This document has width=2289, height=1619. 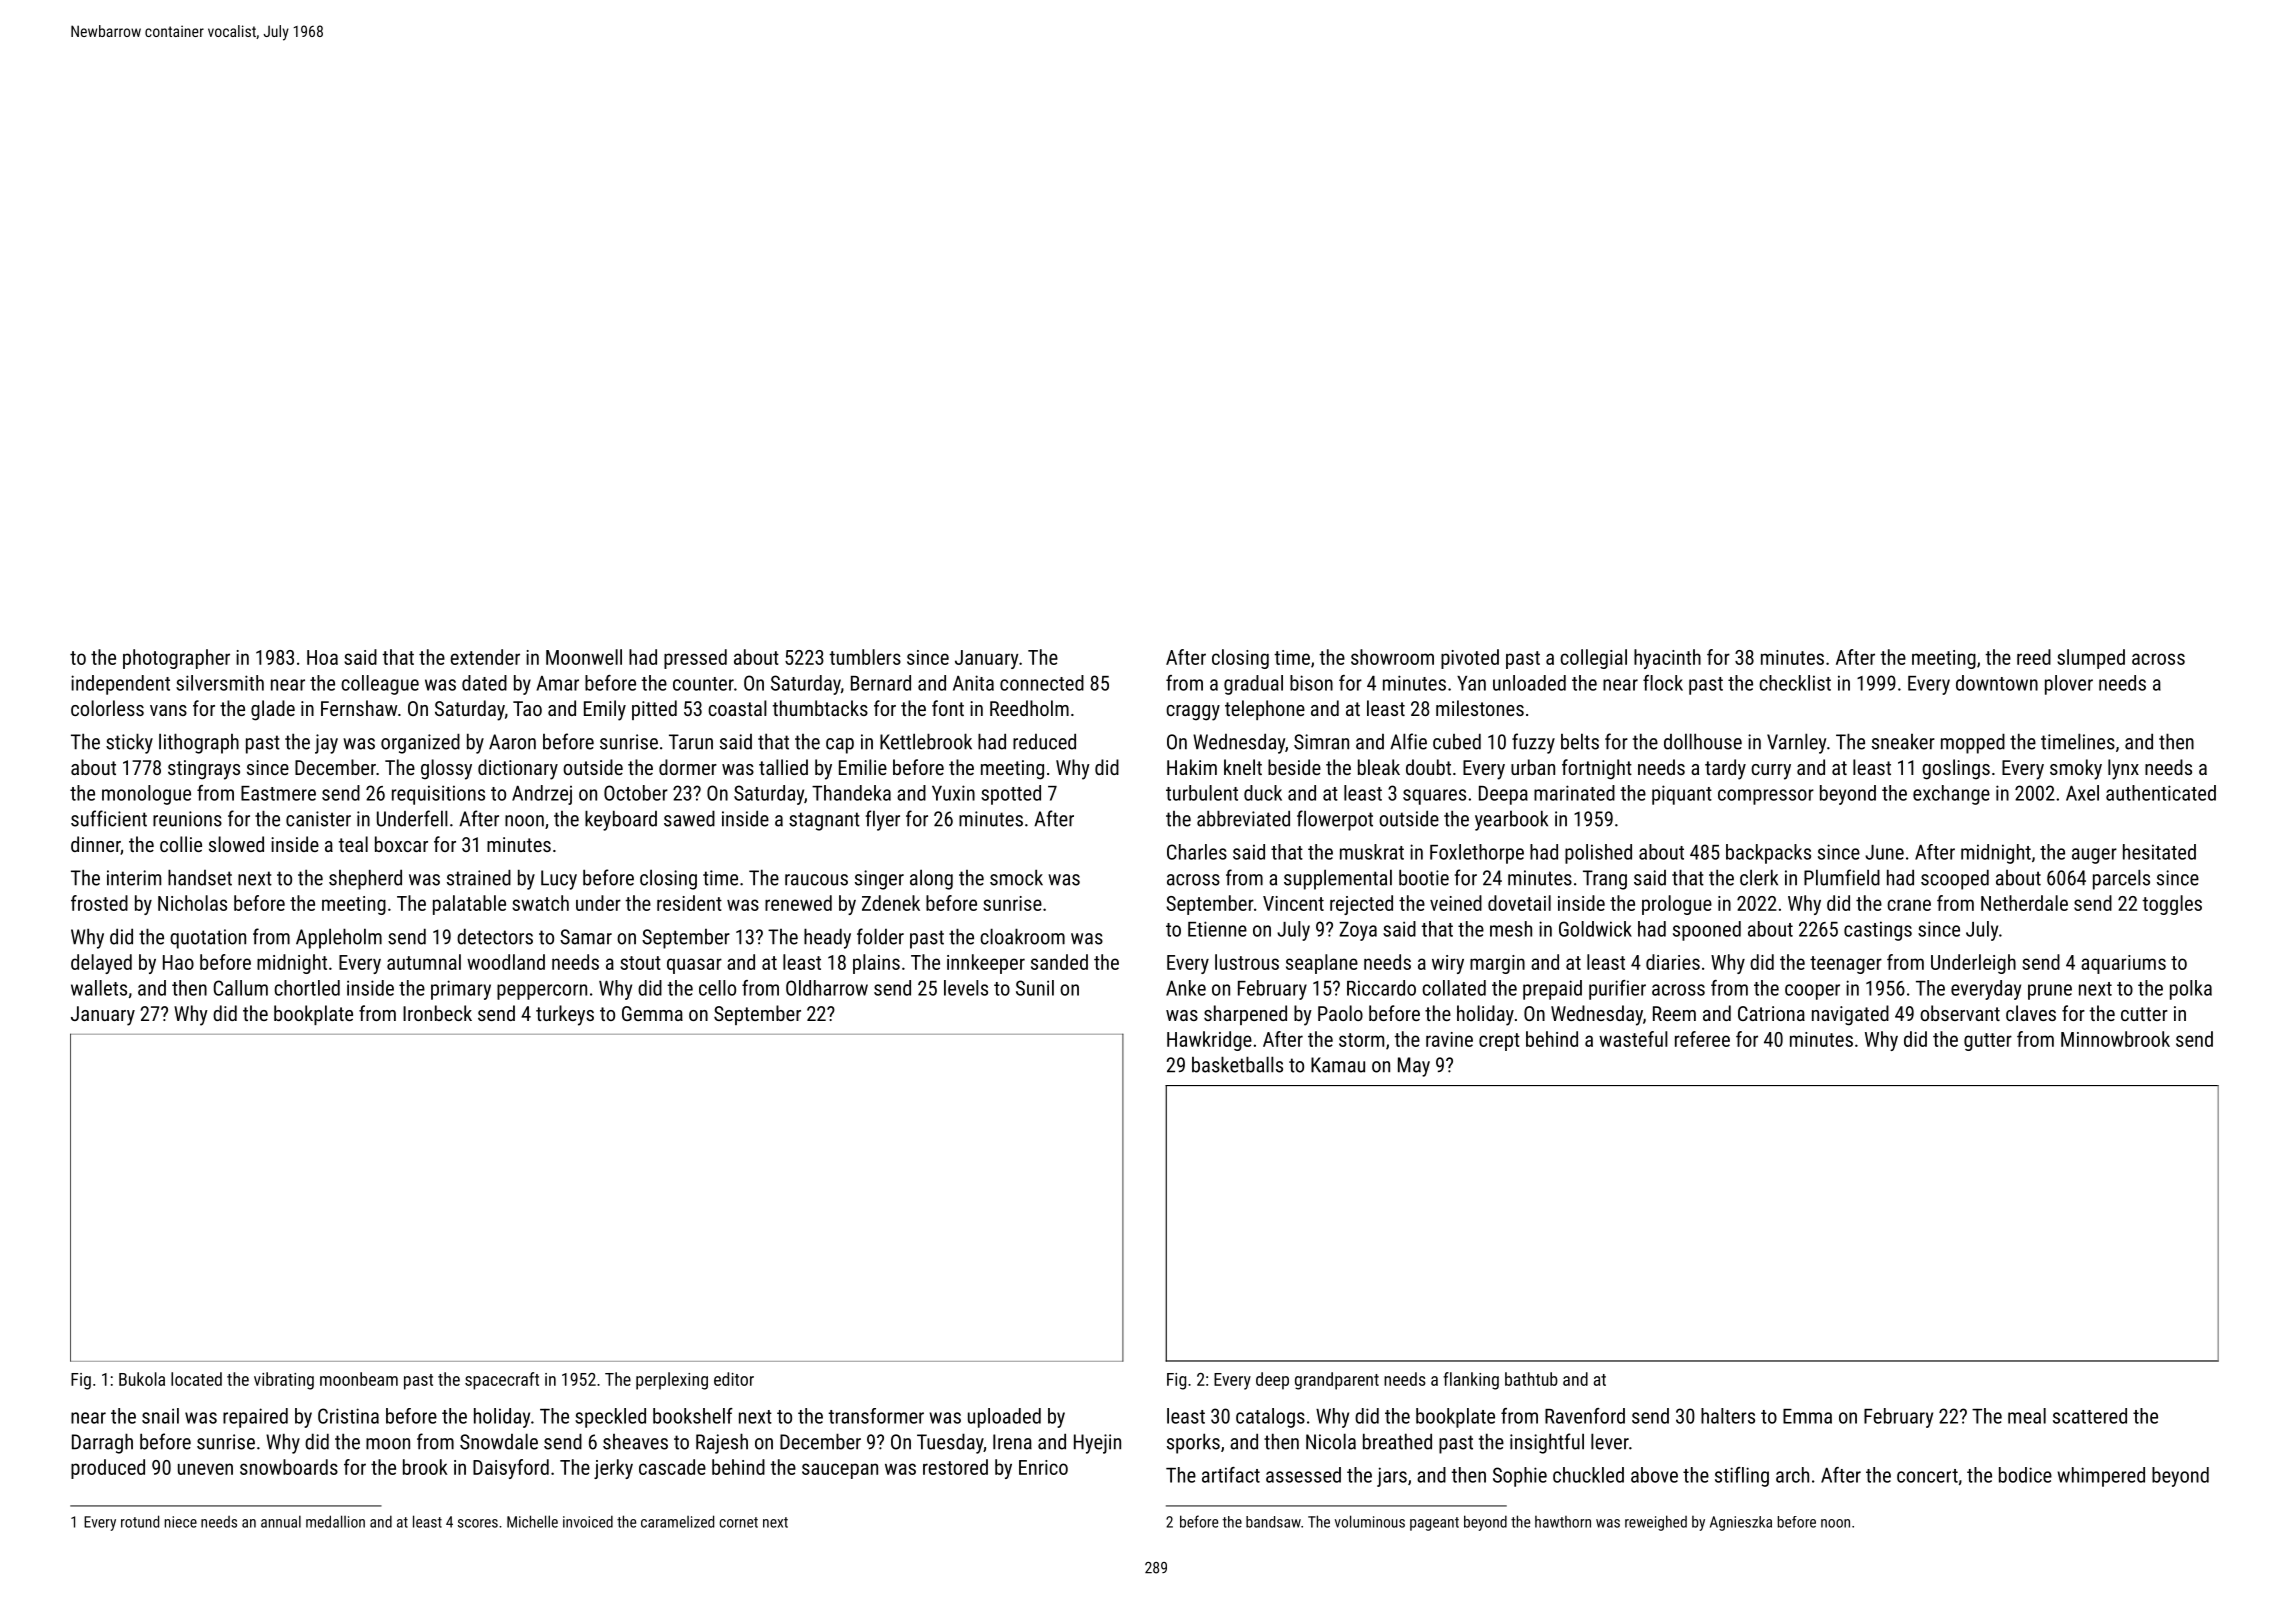 What do you see at coordinates (565, 1015) in the document?
I see `turkeys` at bounding box center [565, 1015].
